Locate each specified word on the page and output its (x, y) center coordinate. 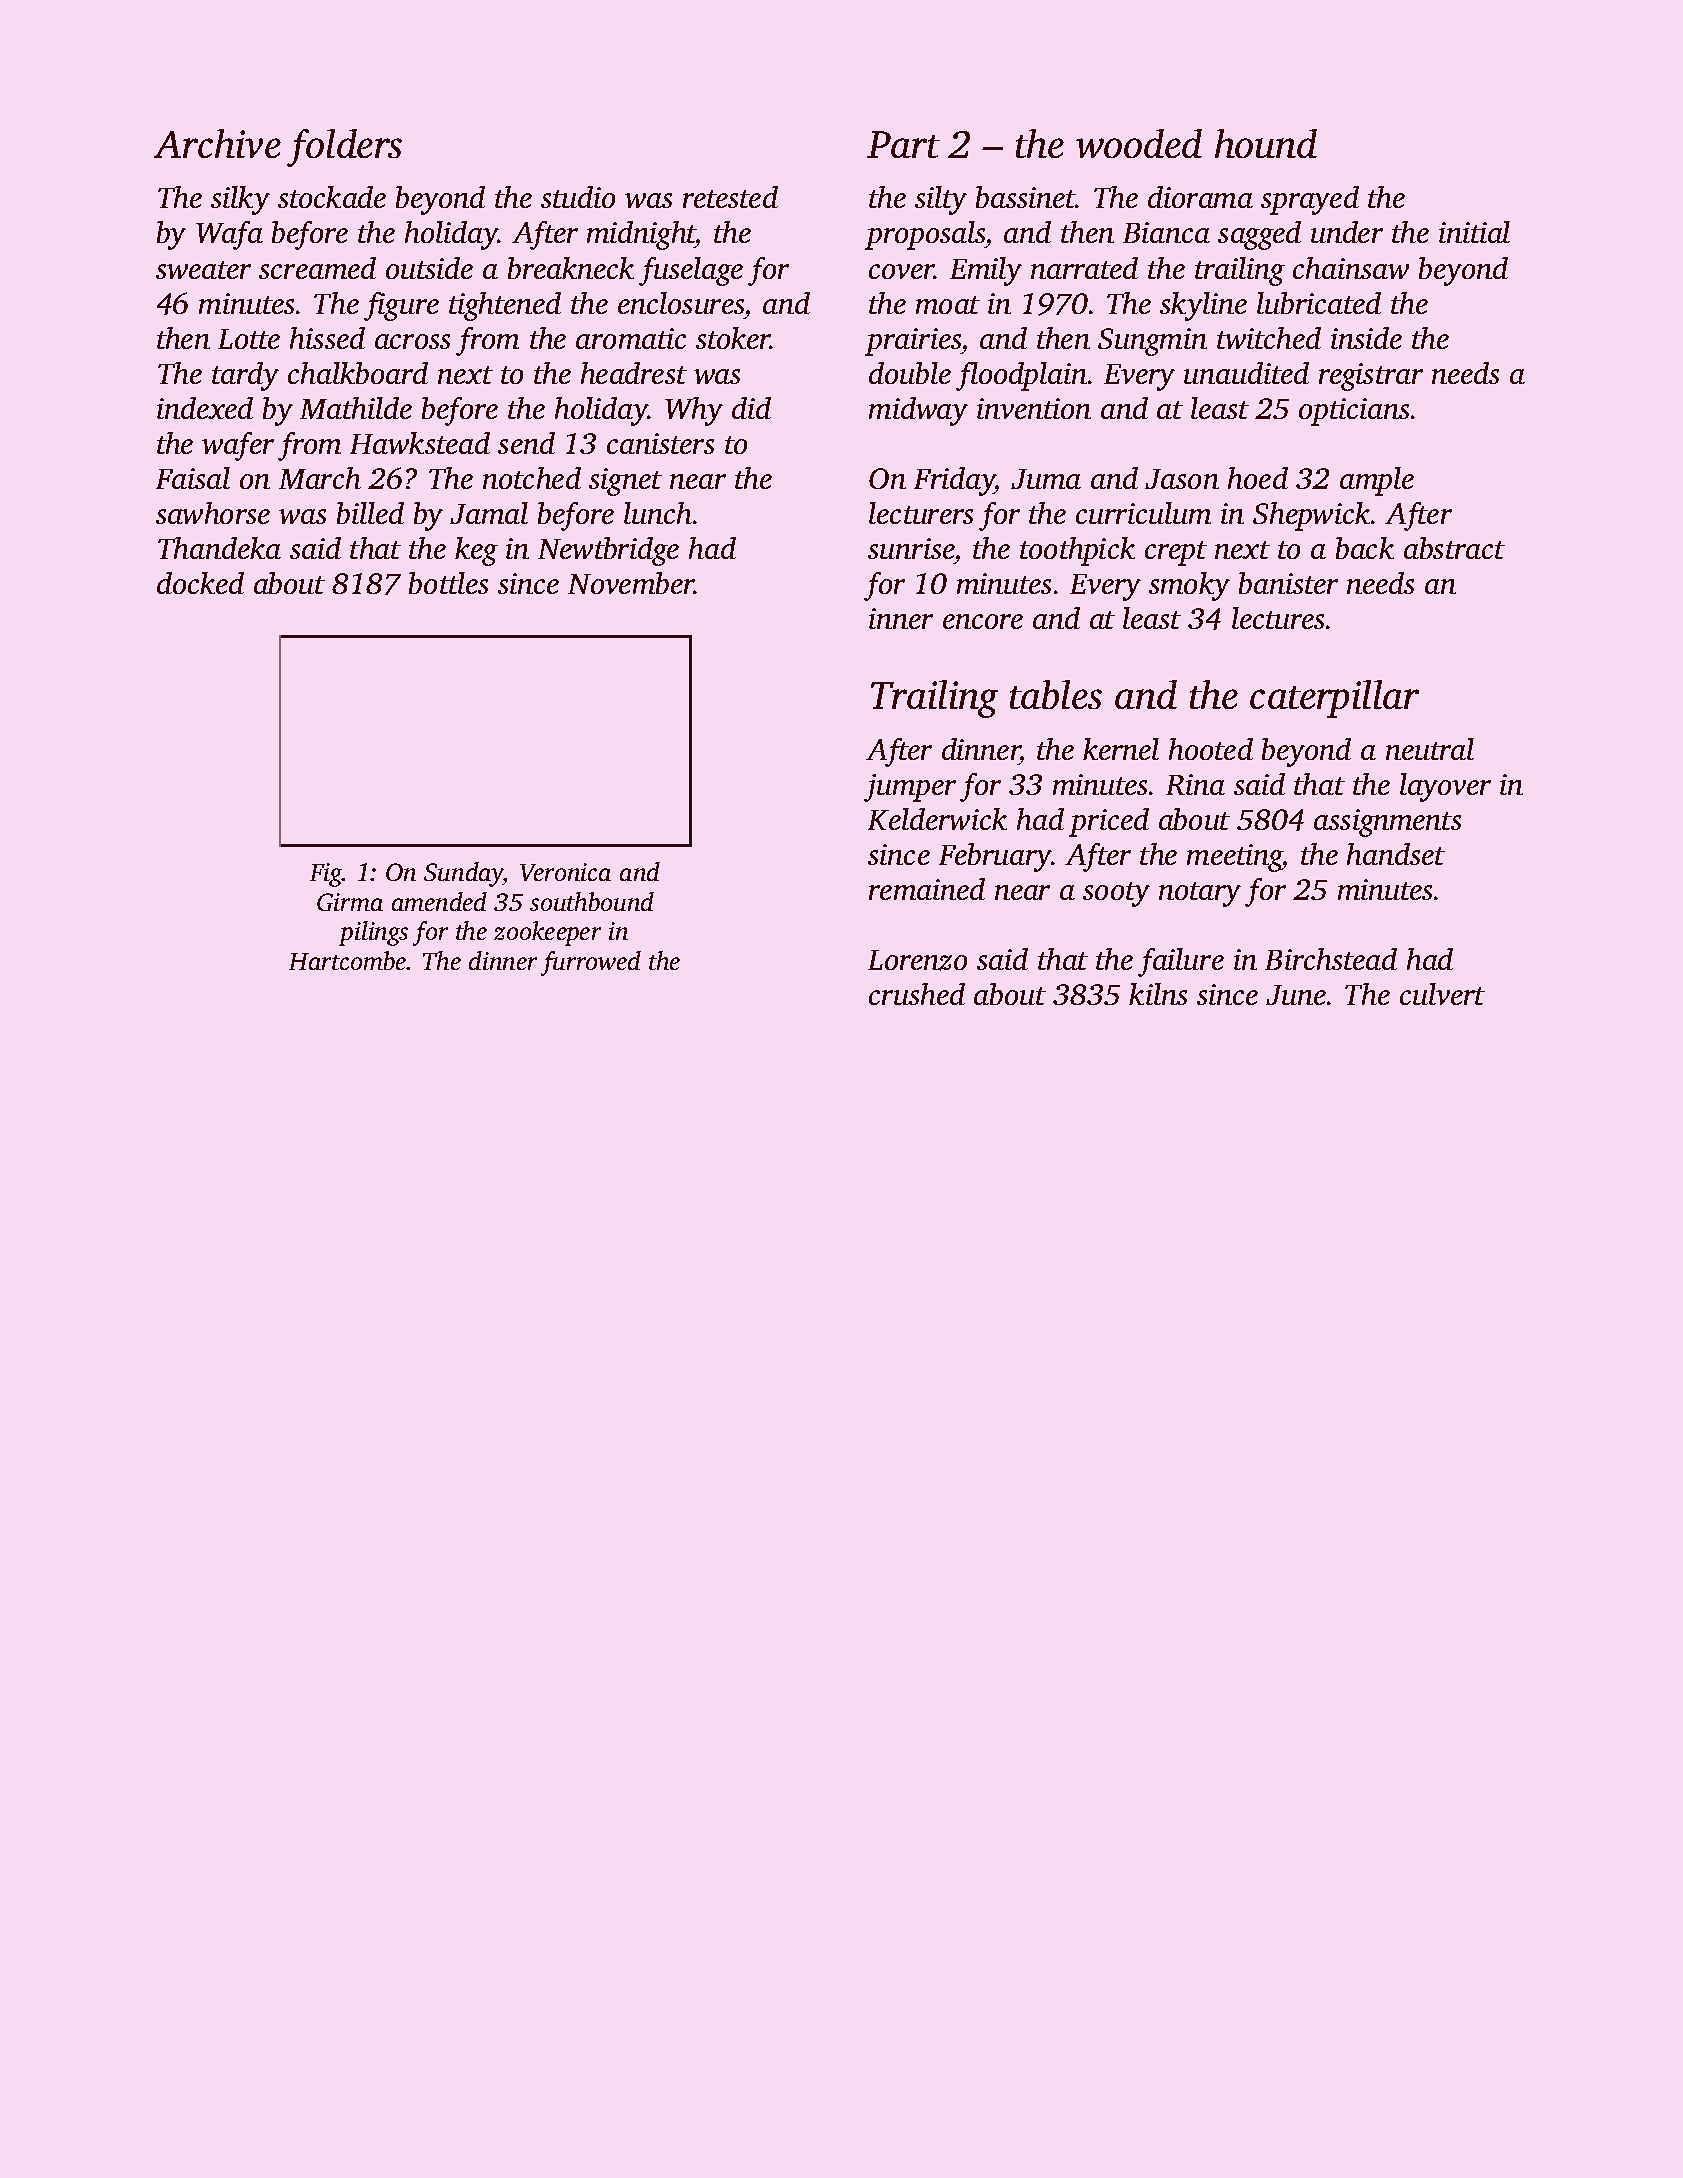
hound (1266, 143)
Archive (217, 143)
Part (903, 144)
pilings (373, 933)
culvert (1442, 994)
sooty (1116, 894)
